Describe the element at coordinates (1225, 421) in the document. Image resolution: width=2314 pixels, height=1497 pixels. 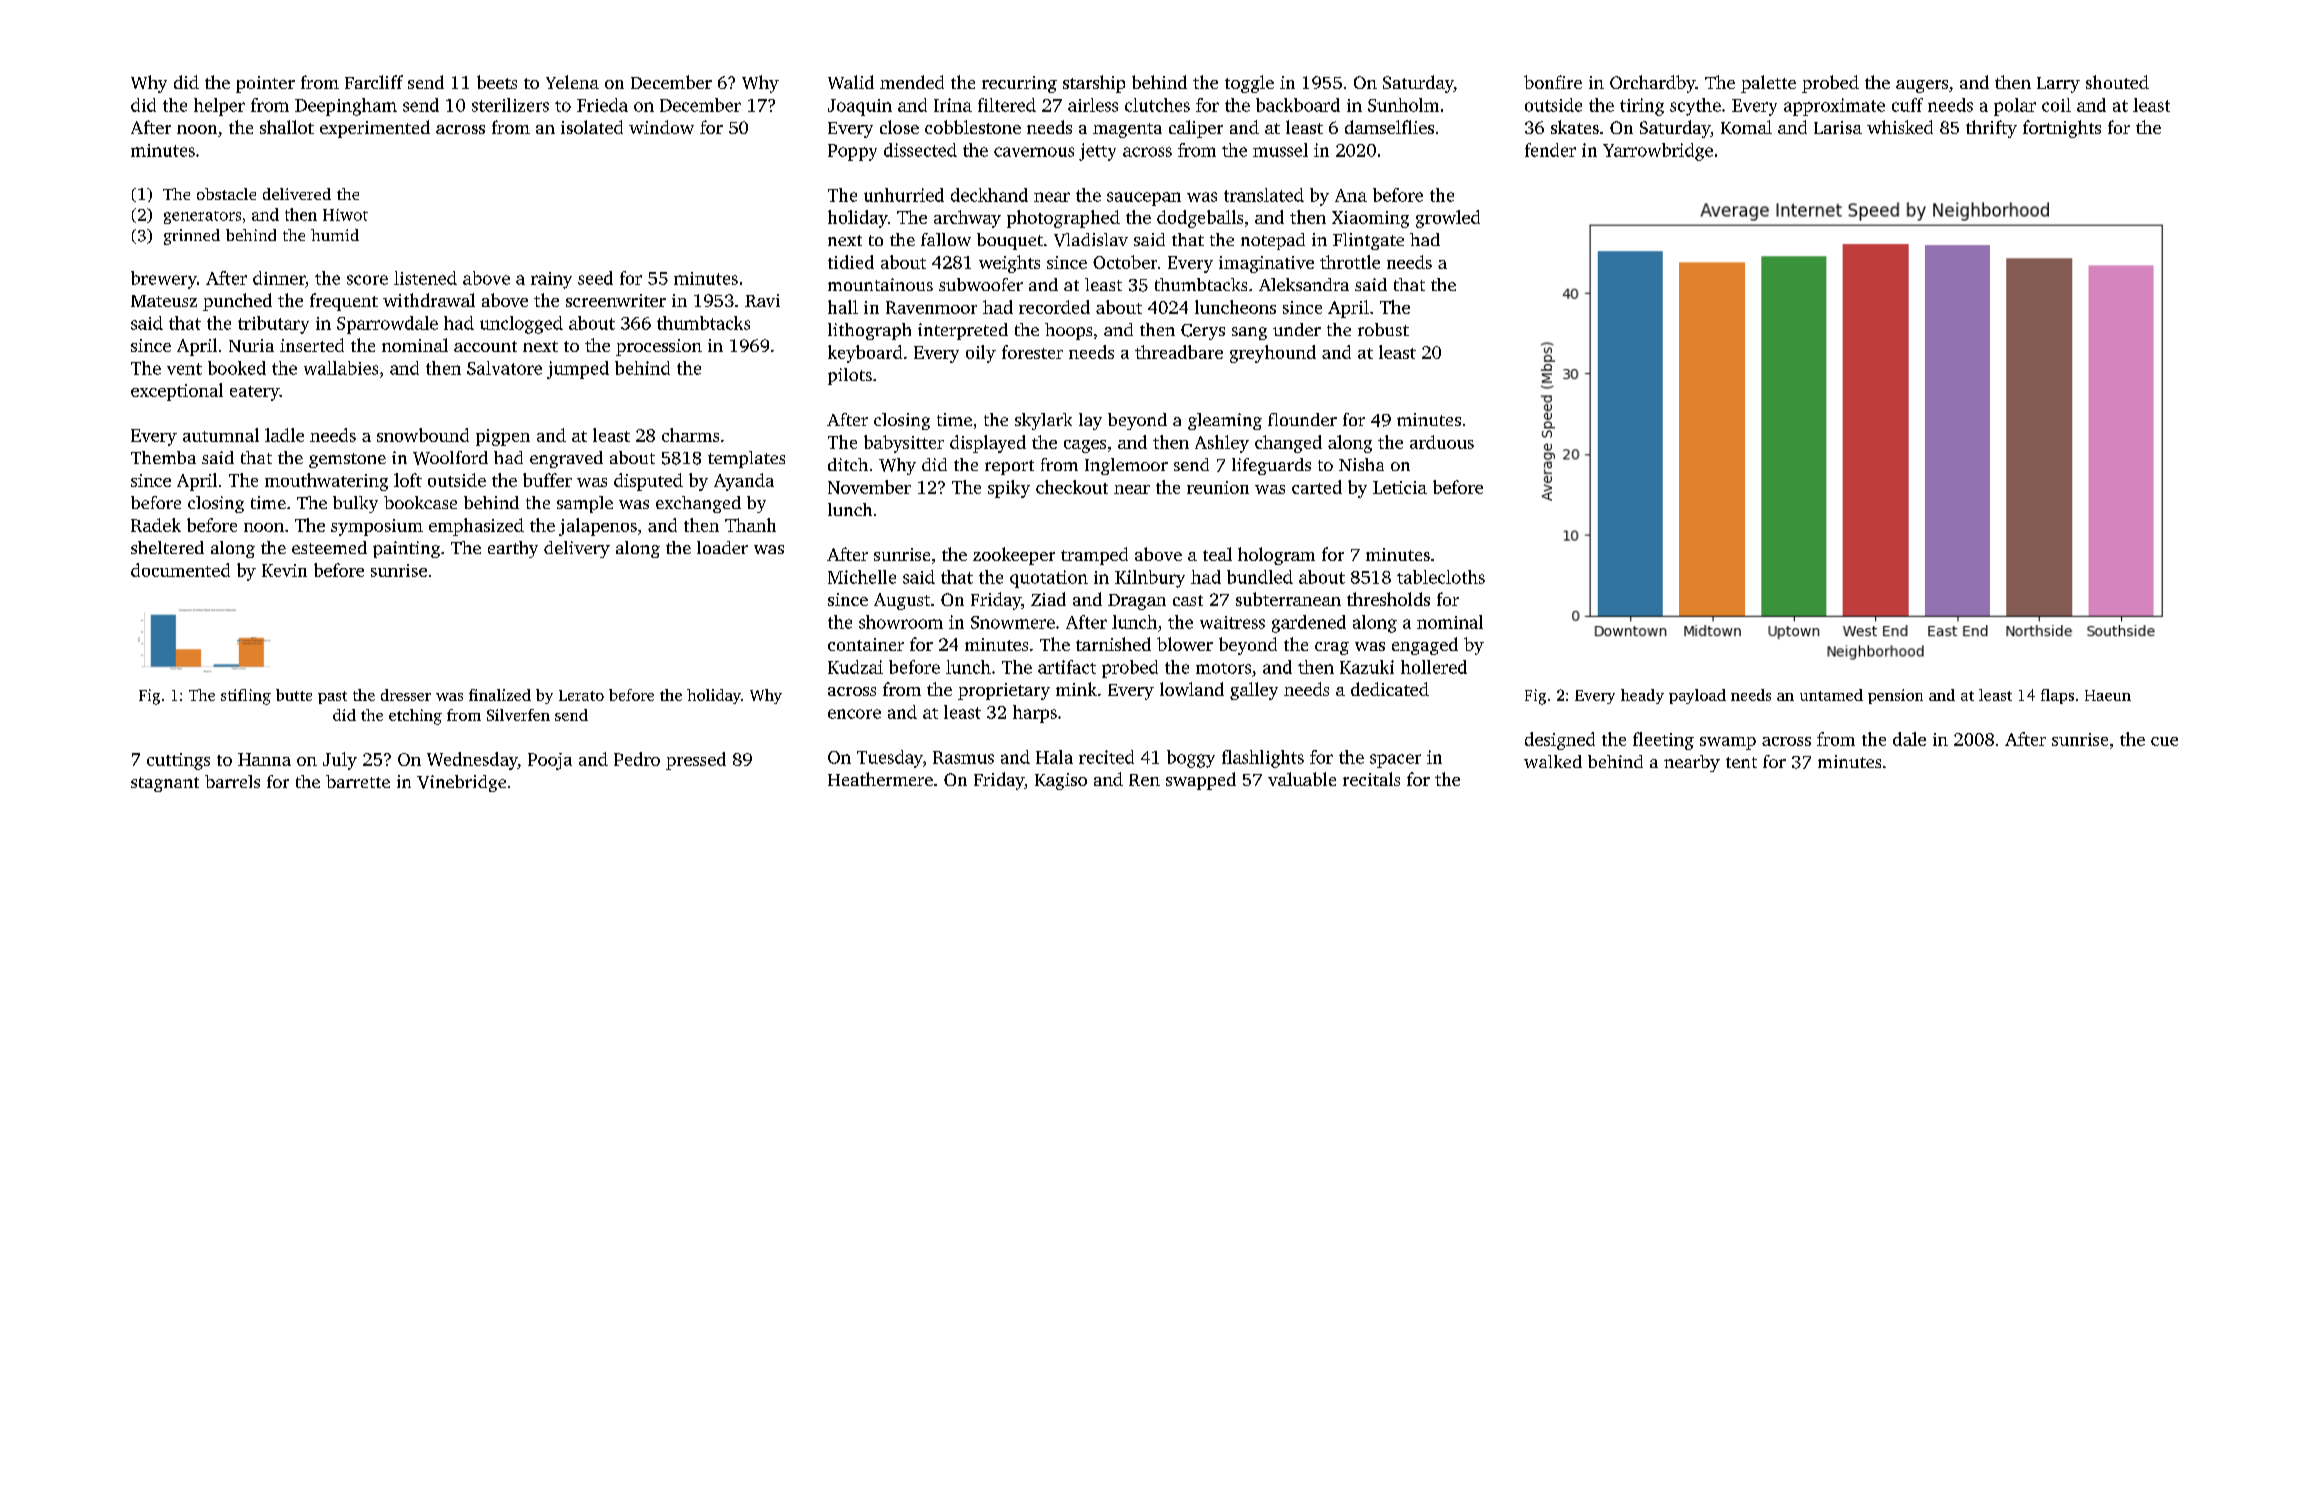
I see `gleaming` at that location.
